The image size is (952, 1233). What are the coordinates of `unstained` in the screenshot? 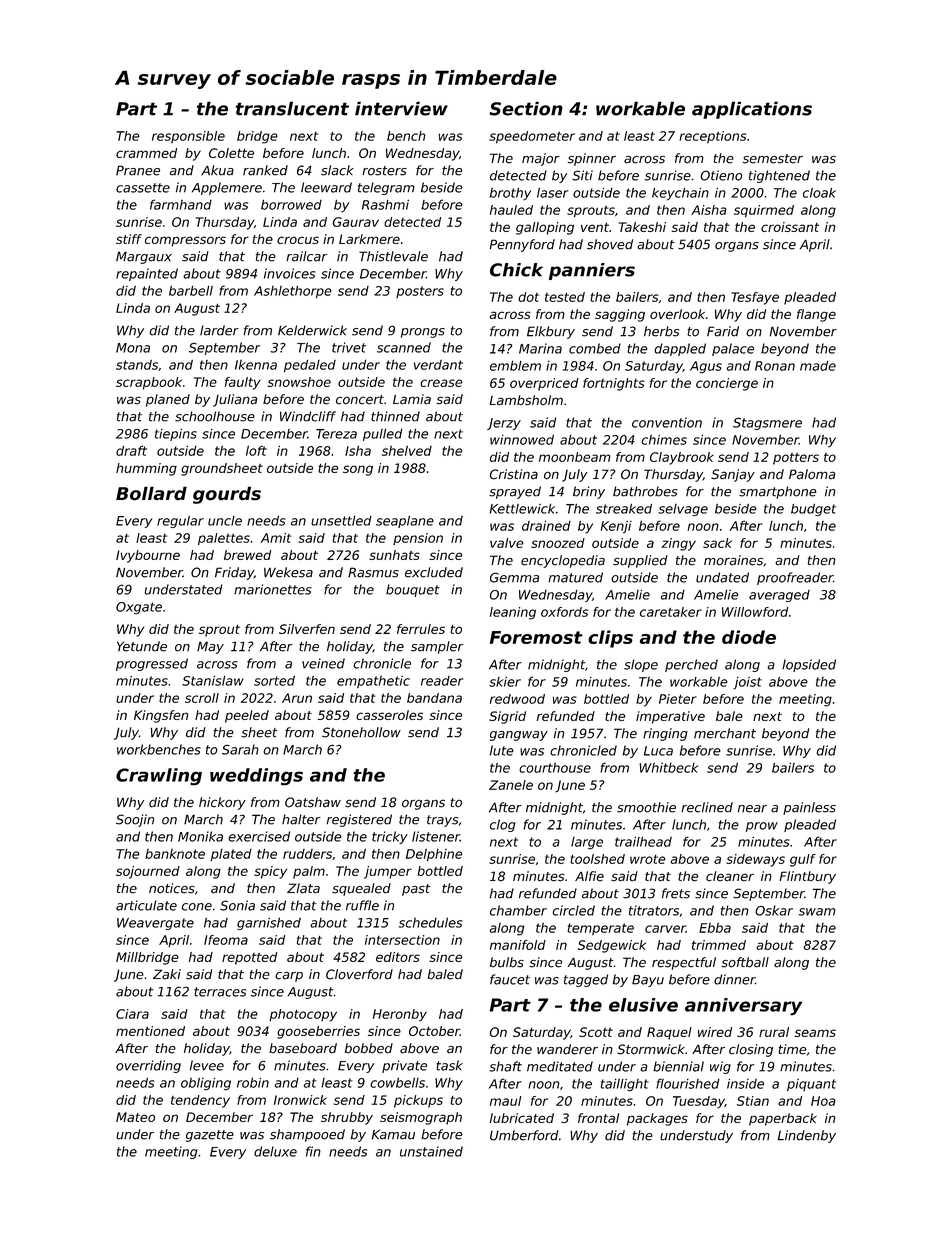 It's located at (431, 1151).
